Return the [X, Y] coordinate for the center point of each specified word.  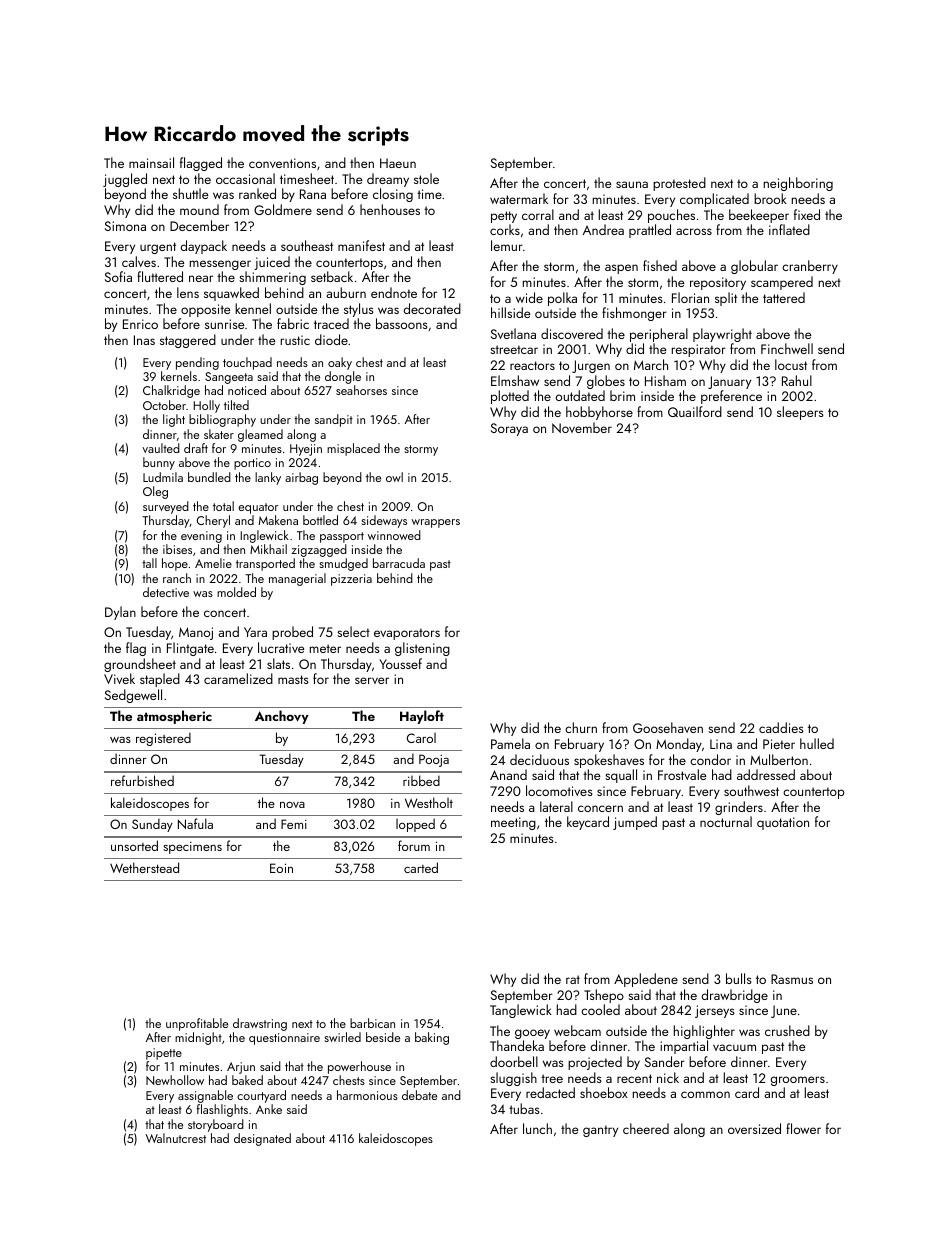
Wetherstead [144, 867]
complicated [714, 200]
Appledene [646, 980]
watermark [519, 198]
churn [581, 727]
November [582, 427]
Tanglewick [521, 1011]
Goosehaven [668, 727]
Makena [278, 520]
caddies [781, 727]
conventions [282, 163]
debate [419, 1095]
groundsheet [140, 665]
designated [262, 1139]
